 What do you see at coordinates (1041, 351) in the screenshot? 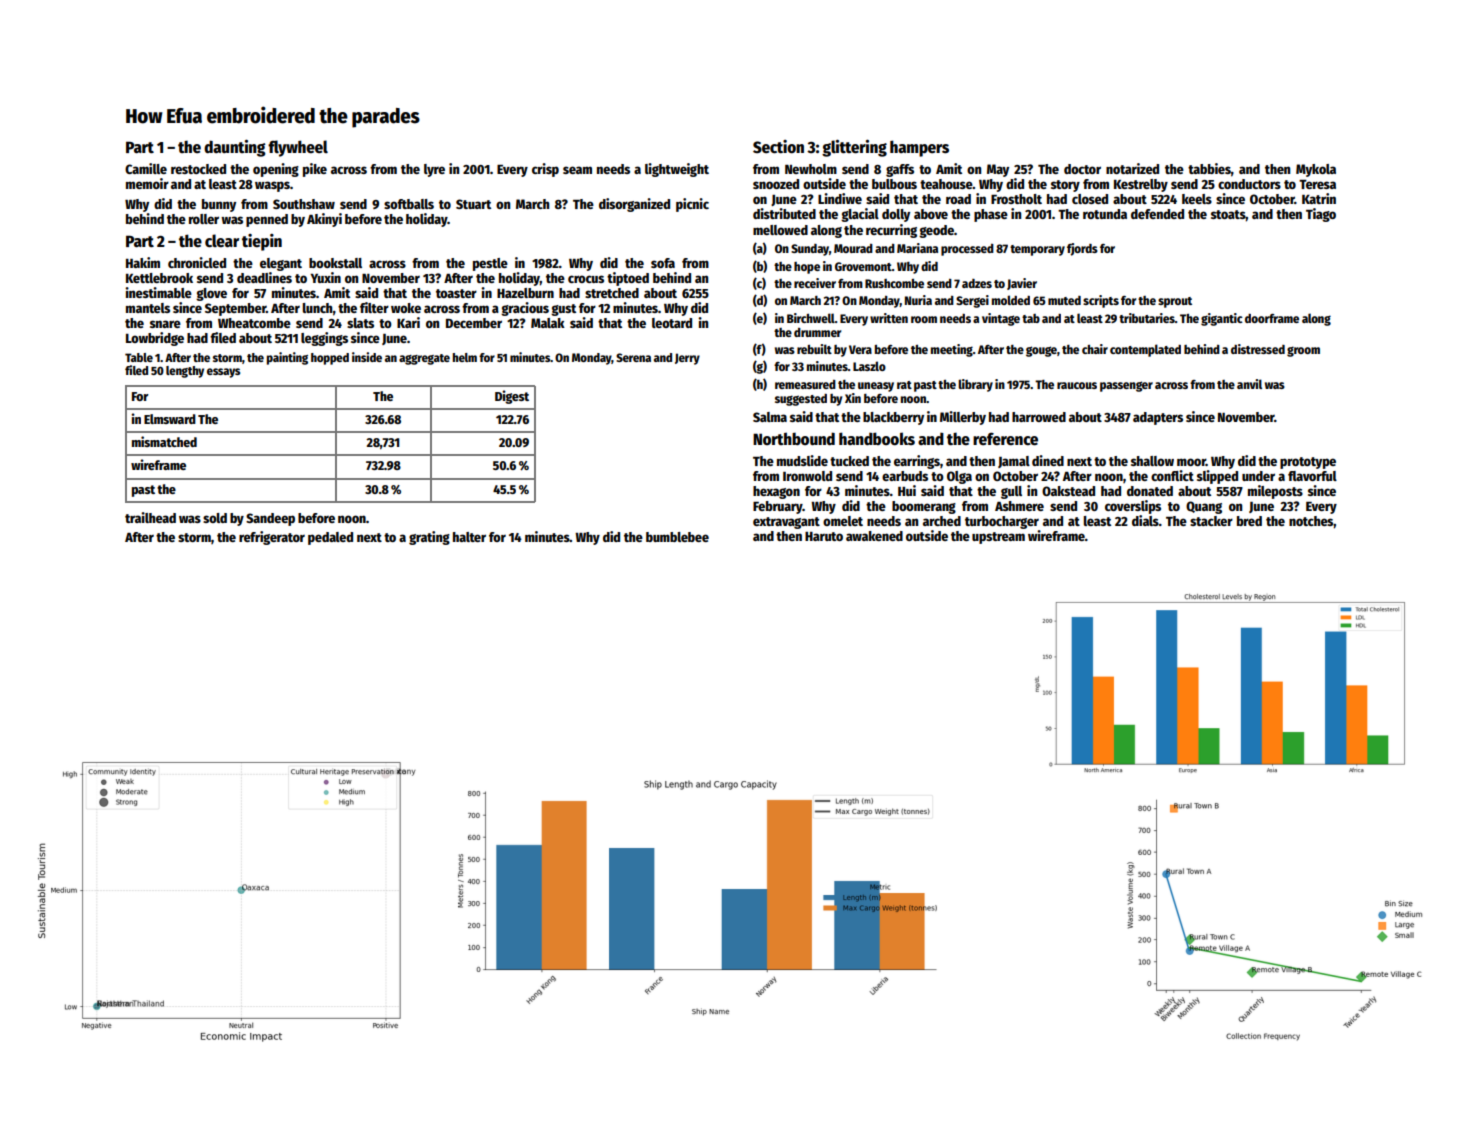
I see `gouge` at bounding box center [1041, 351].
